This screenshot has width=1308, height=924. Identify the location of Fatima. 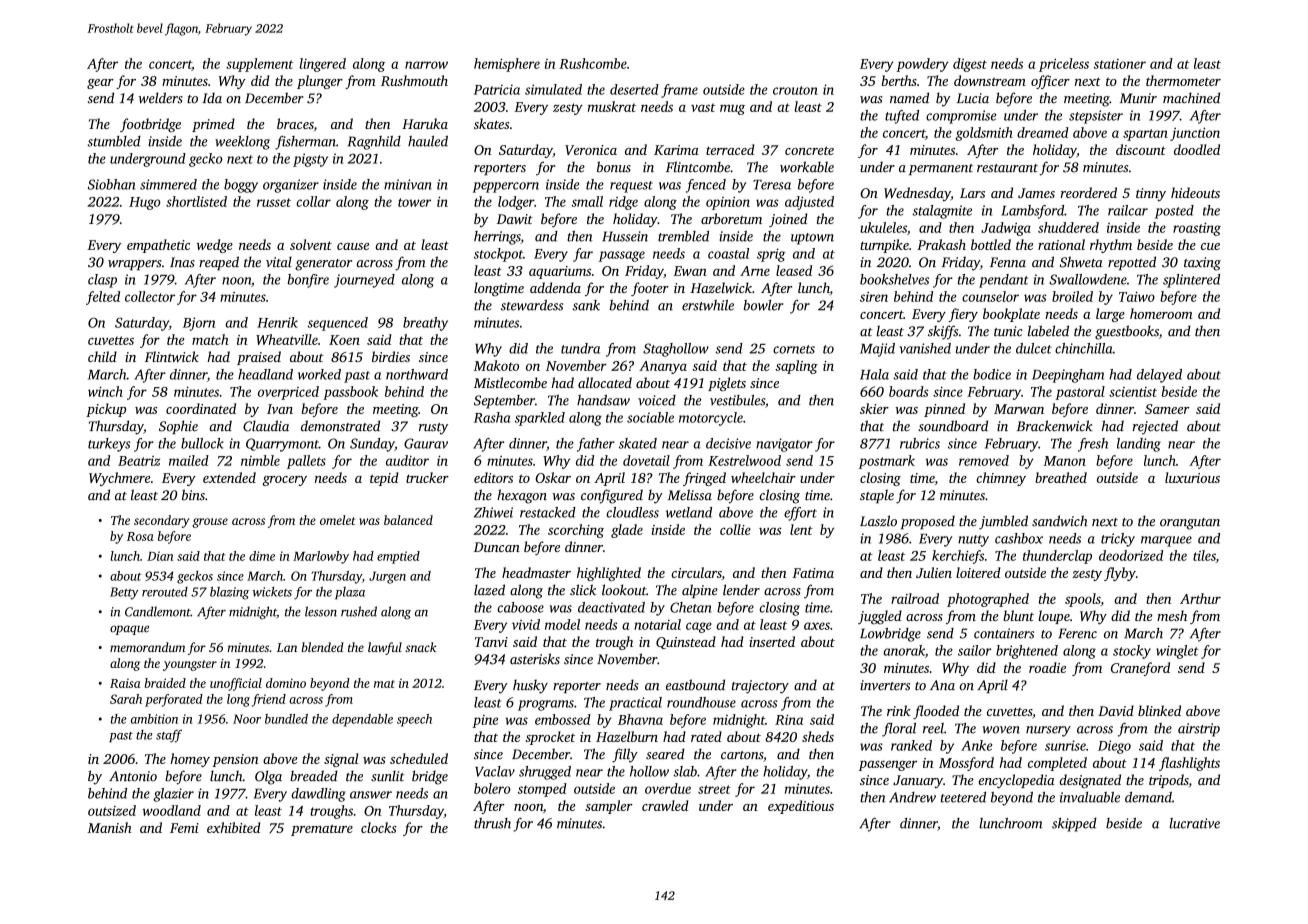
(813, 573).
